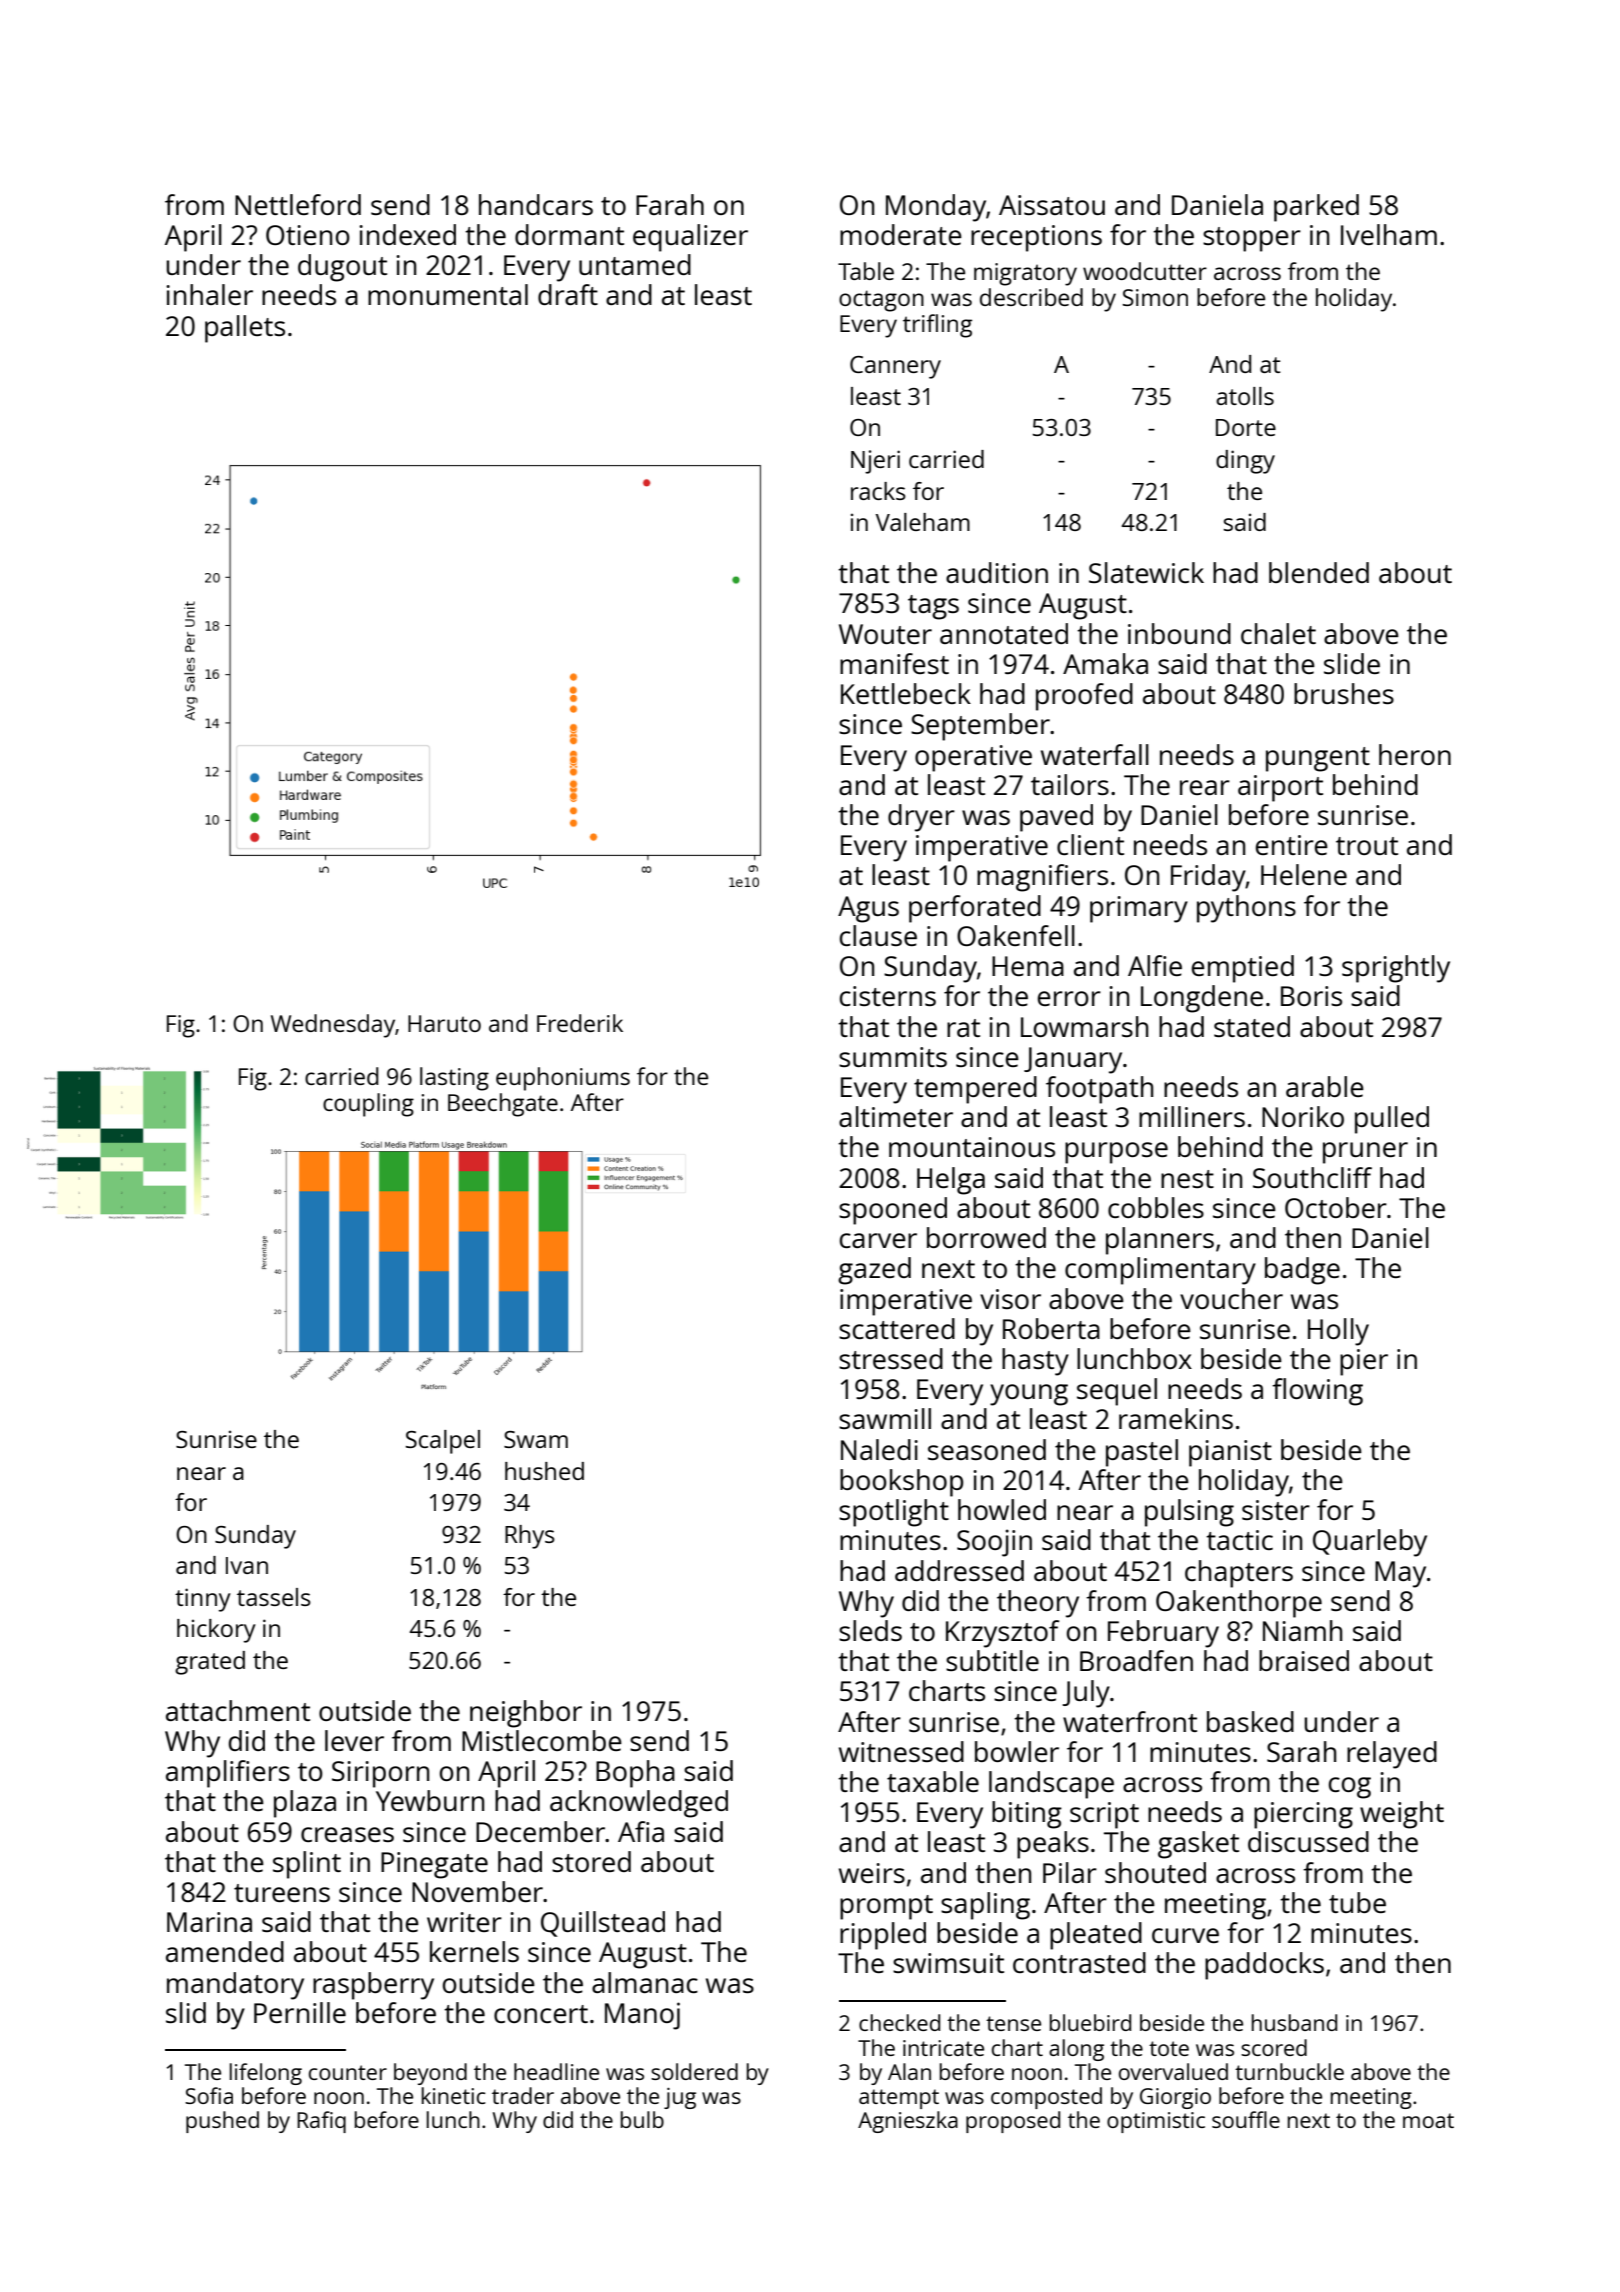 This screenshot has height=2292, width=1620. What do you see at coordinates (1002, 1634) in the screenshot?
I see `Krzysztof` at bounding box center [1002, 1634].
